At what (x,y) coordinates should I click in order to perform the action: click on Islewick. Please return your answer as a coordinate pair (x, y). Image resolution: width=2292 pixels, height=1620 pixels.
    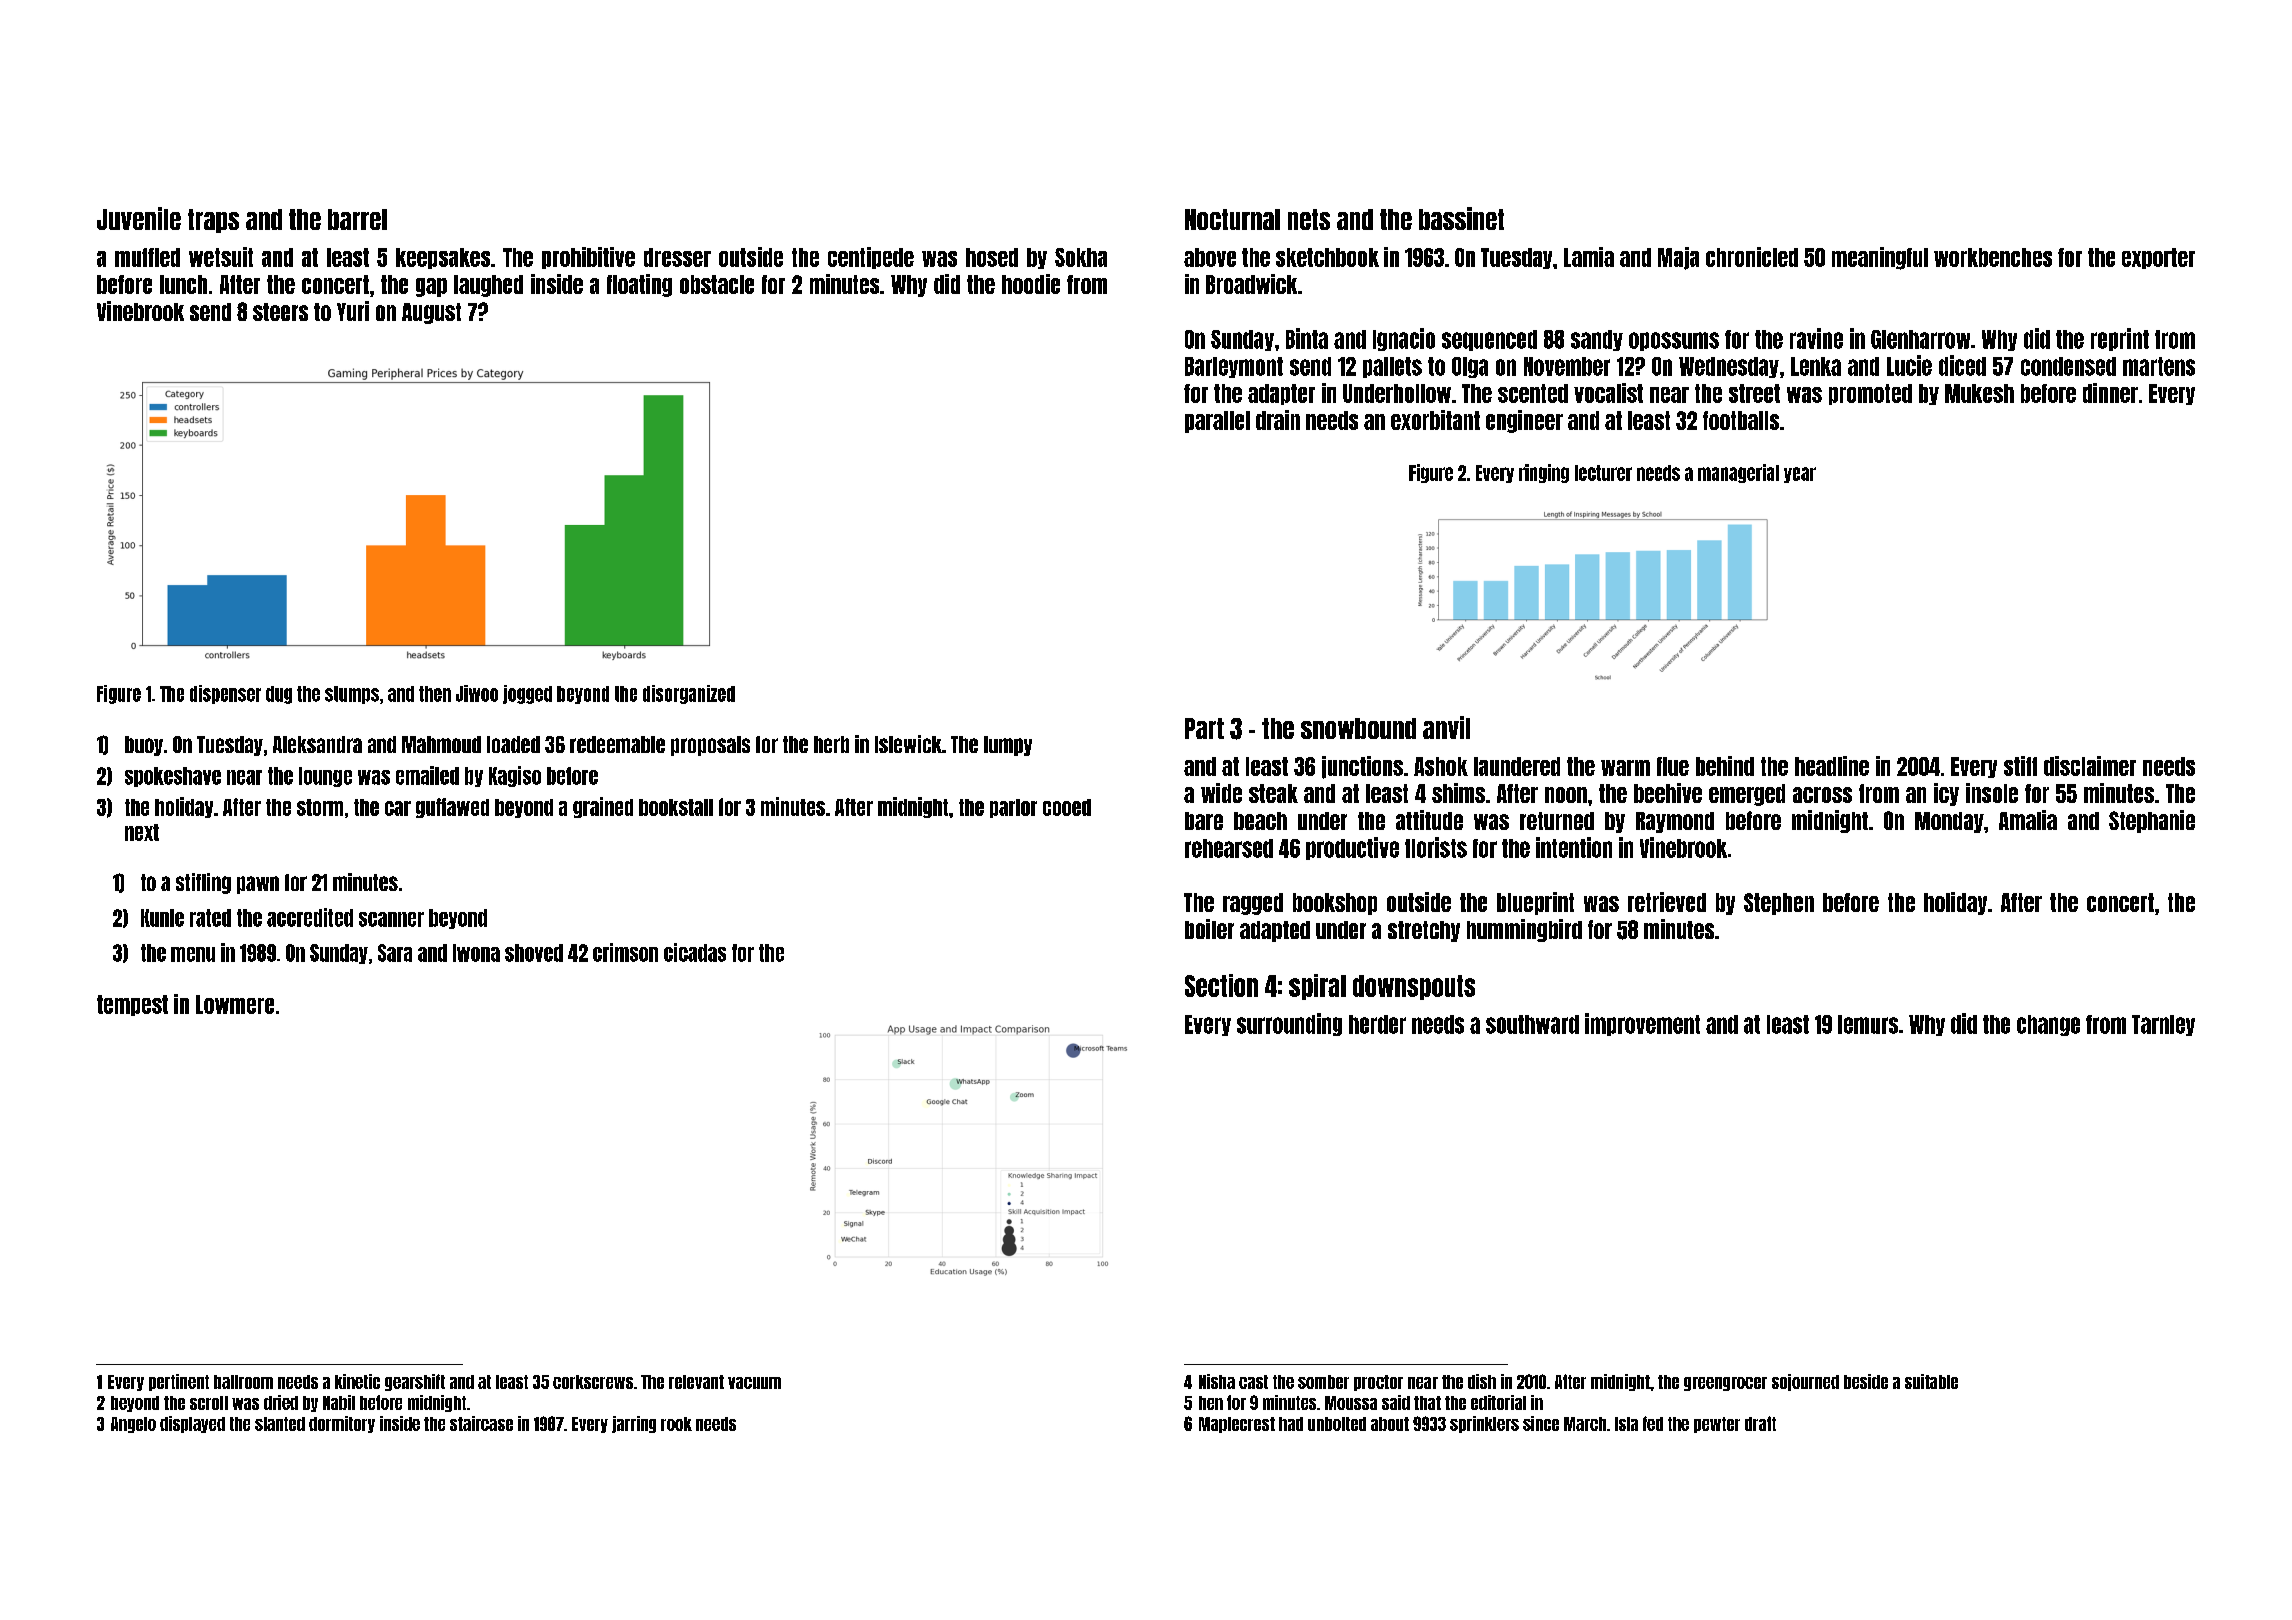
    Looking at the image, I should click on (908, 744).
